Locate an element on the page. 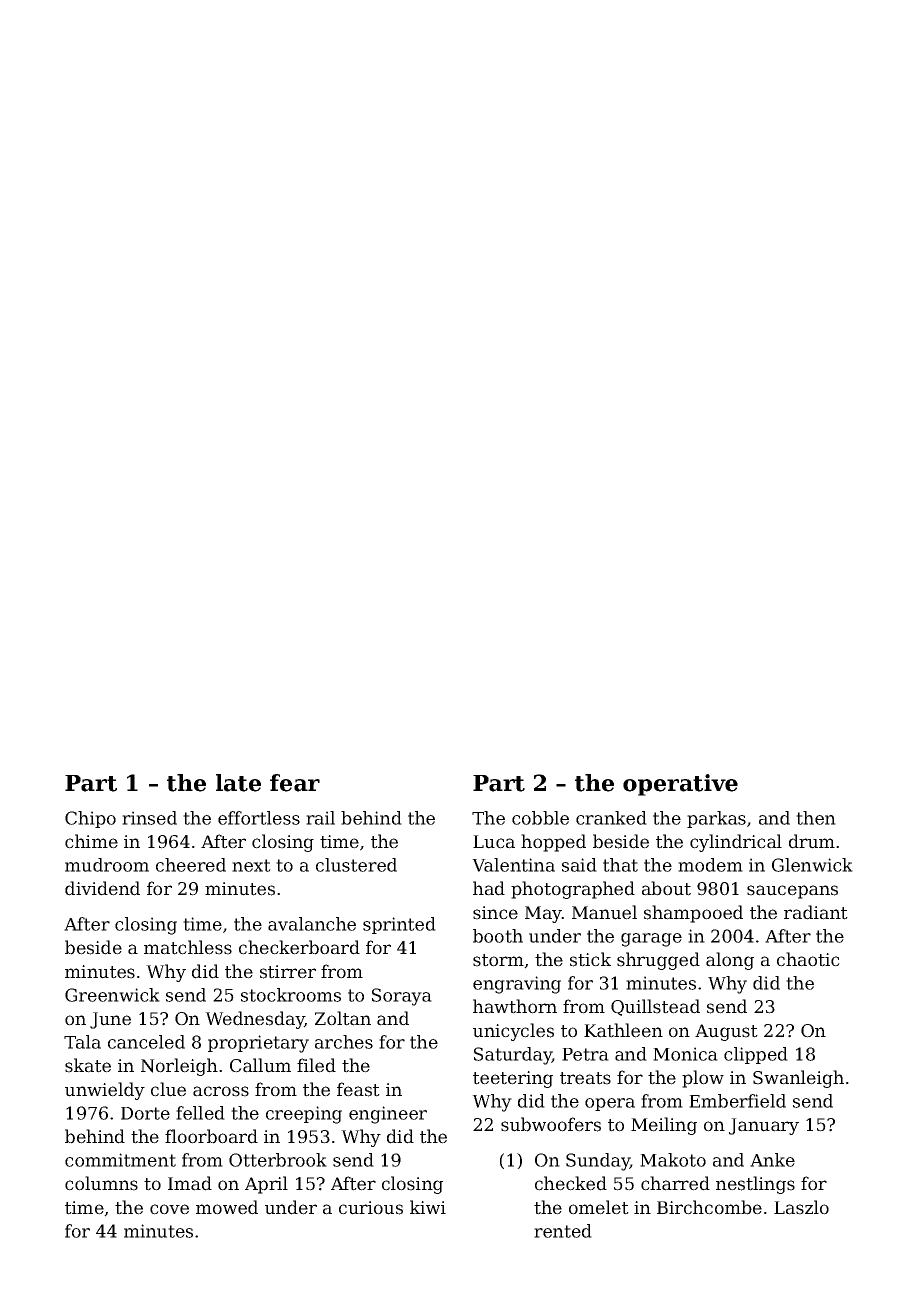 This page has width=924, height=1308. Swanleigh is located at coordinates (798, 1079).
